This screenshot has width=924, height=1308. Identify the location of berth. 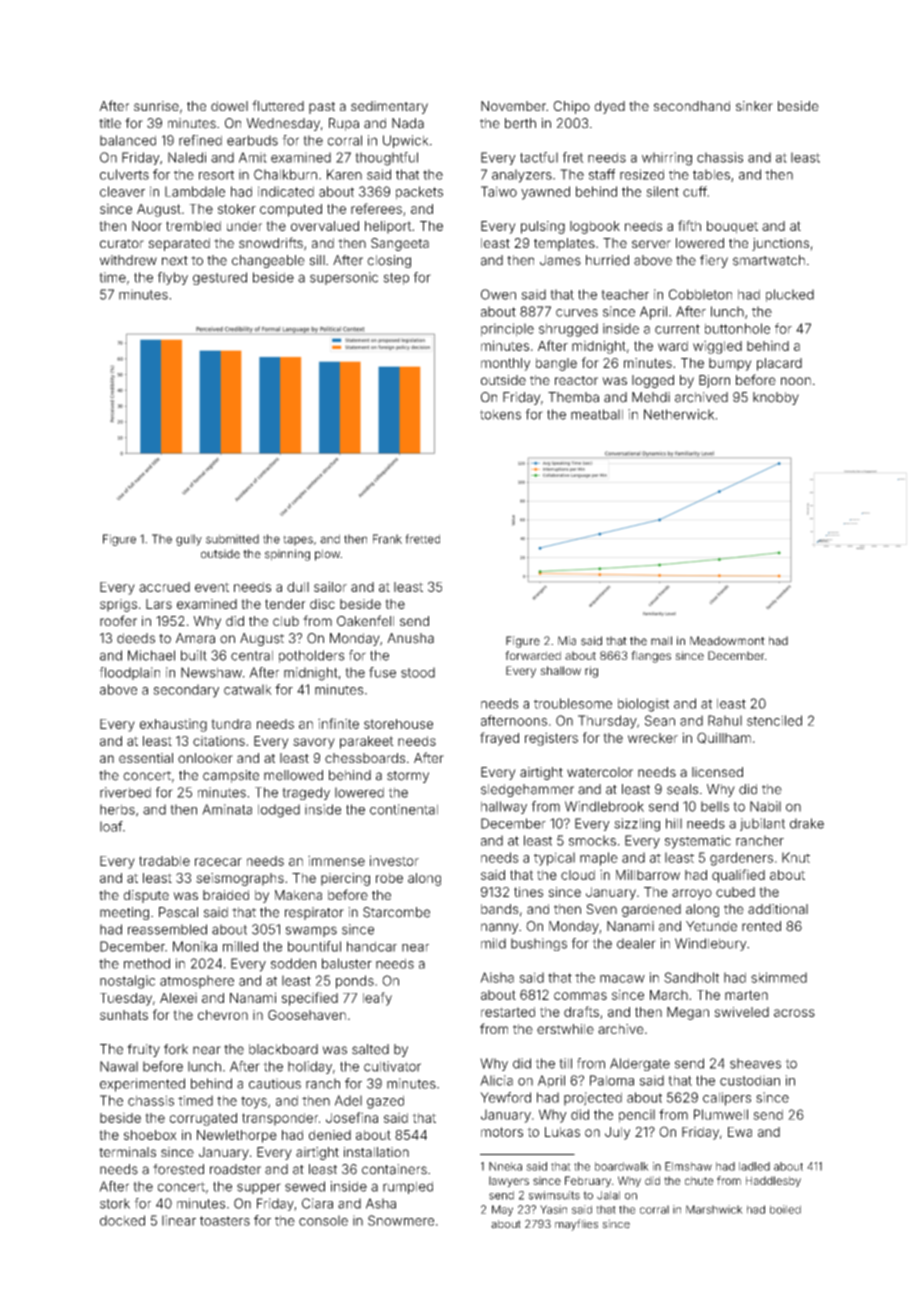
(520, 123).
